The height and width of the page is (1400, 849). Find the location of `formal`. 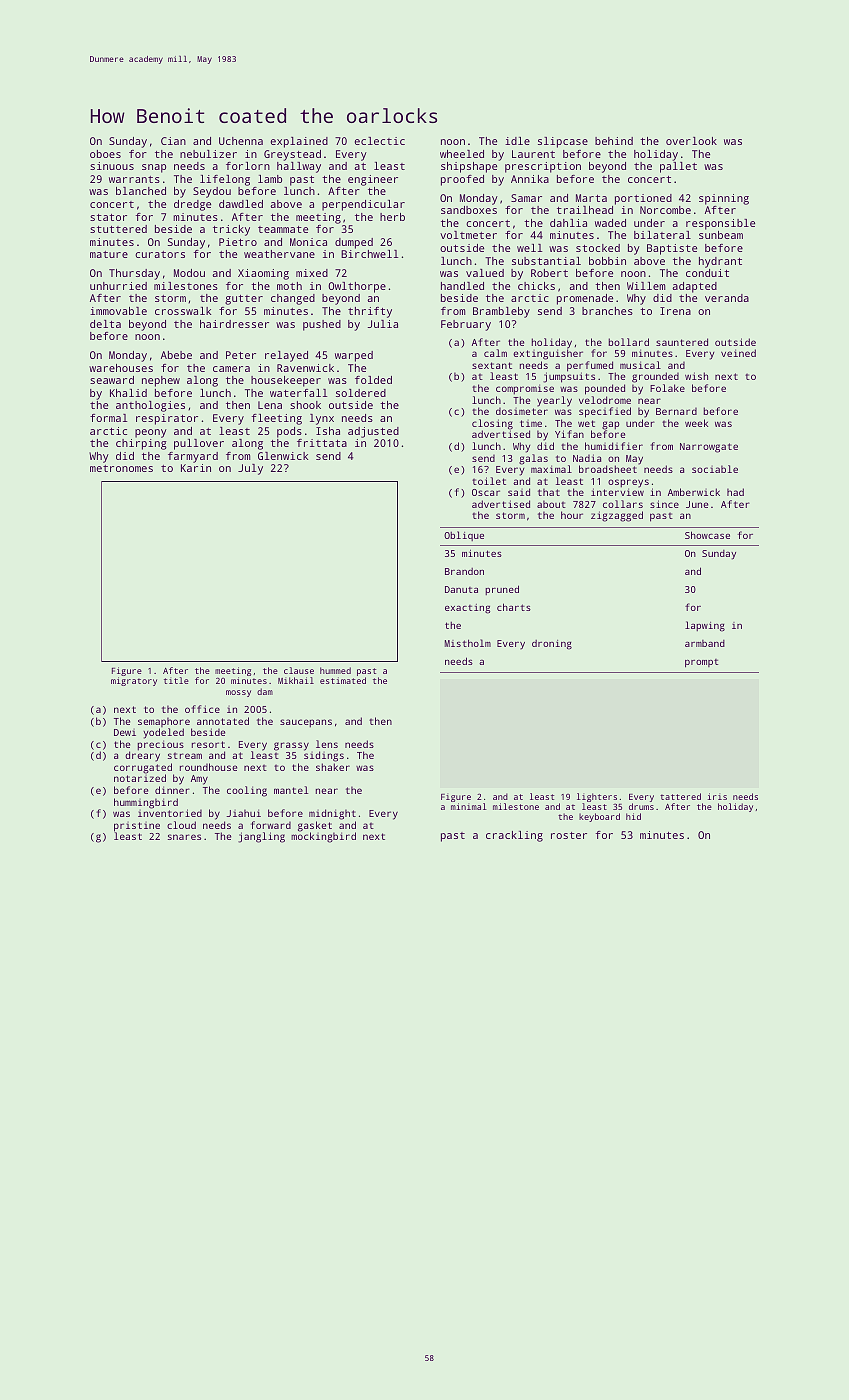

formal is located at coordinates (108, 418).
